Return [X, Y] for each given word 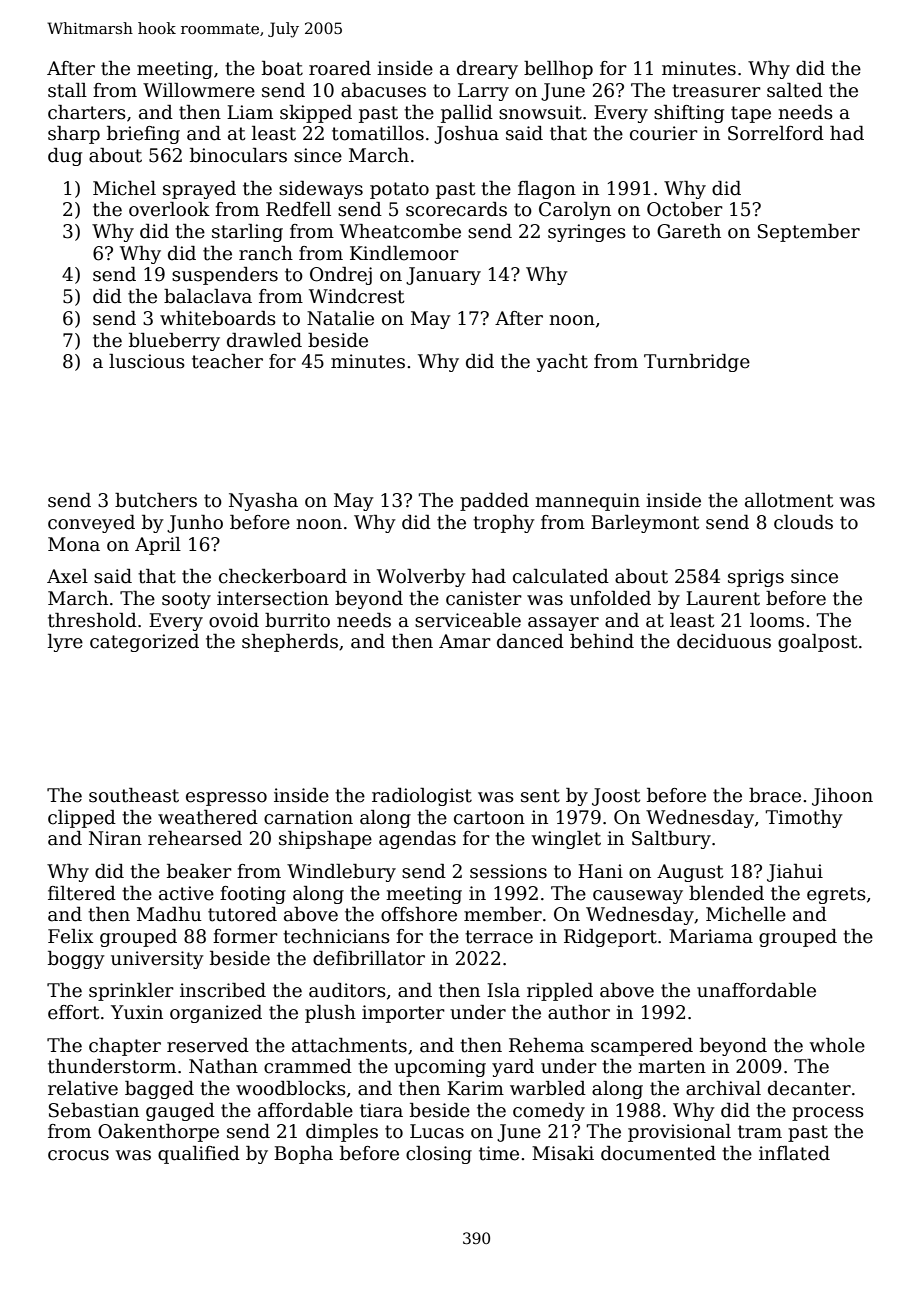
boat [282, 68]
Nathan [223, 1066]
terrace [499, 937]
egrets [836, 895]
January [443, 276]
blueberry [174, 342]
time [499, 1153]
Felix [71, 936]
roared [340, 68]
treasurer [716, 91]
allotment [789, 500]
